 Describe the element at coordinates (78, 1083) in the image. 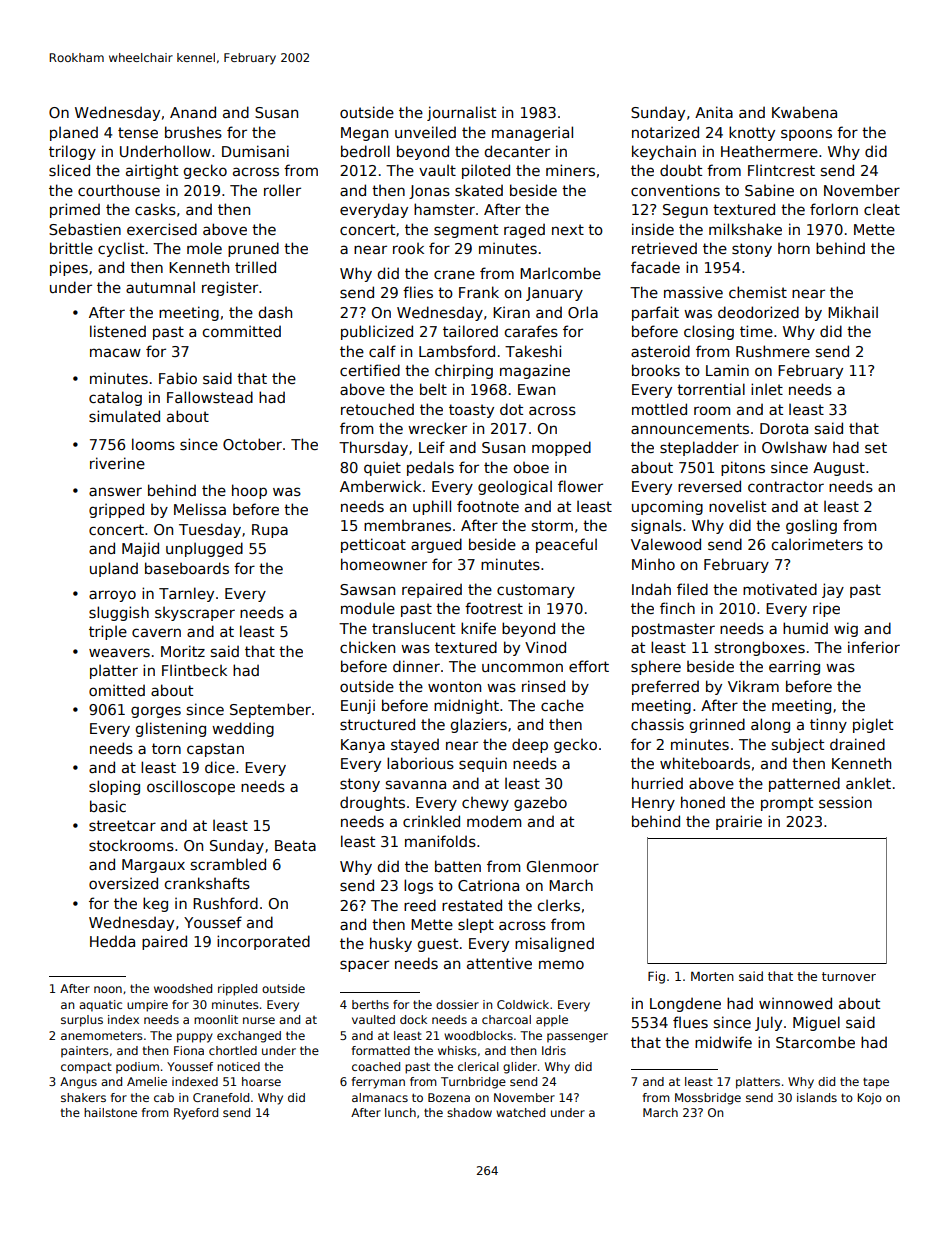

I see `Angus` at that location.
